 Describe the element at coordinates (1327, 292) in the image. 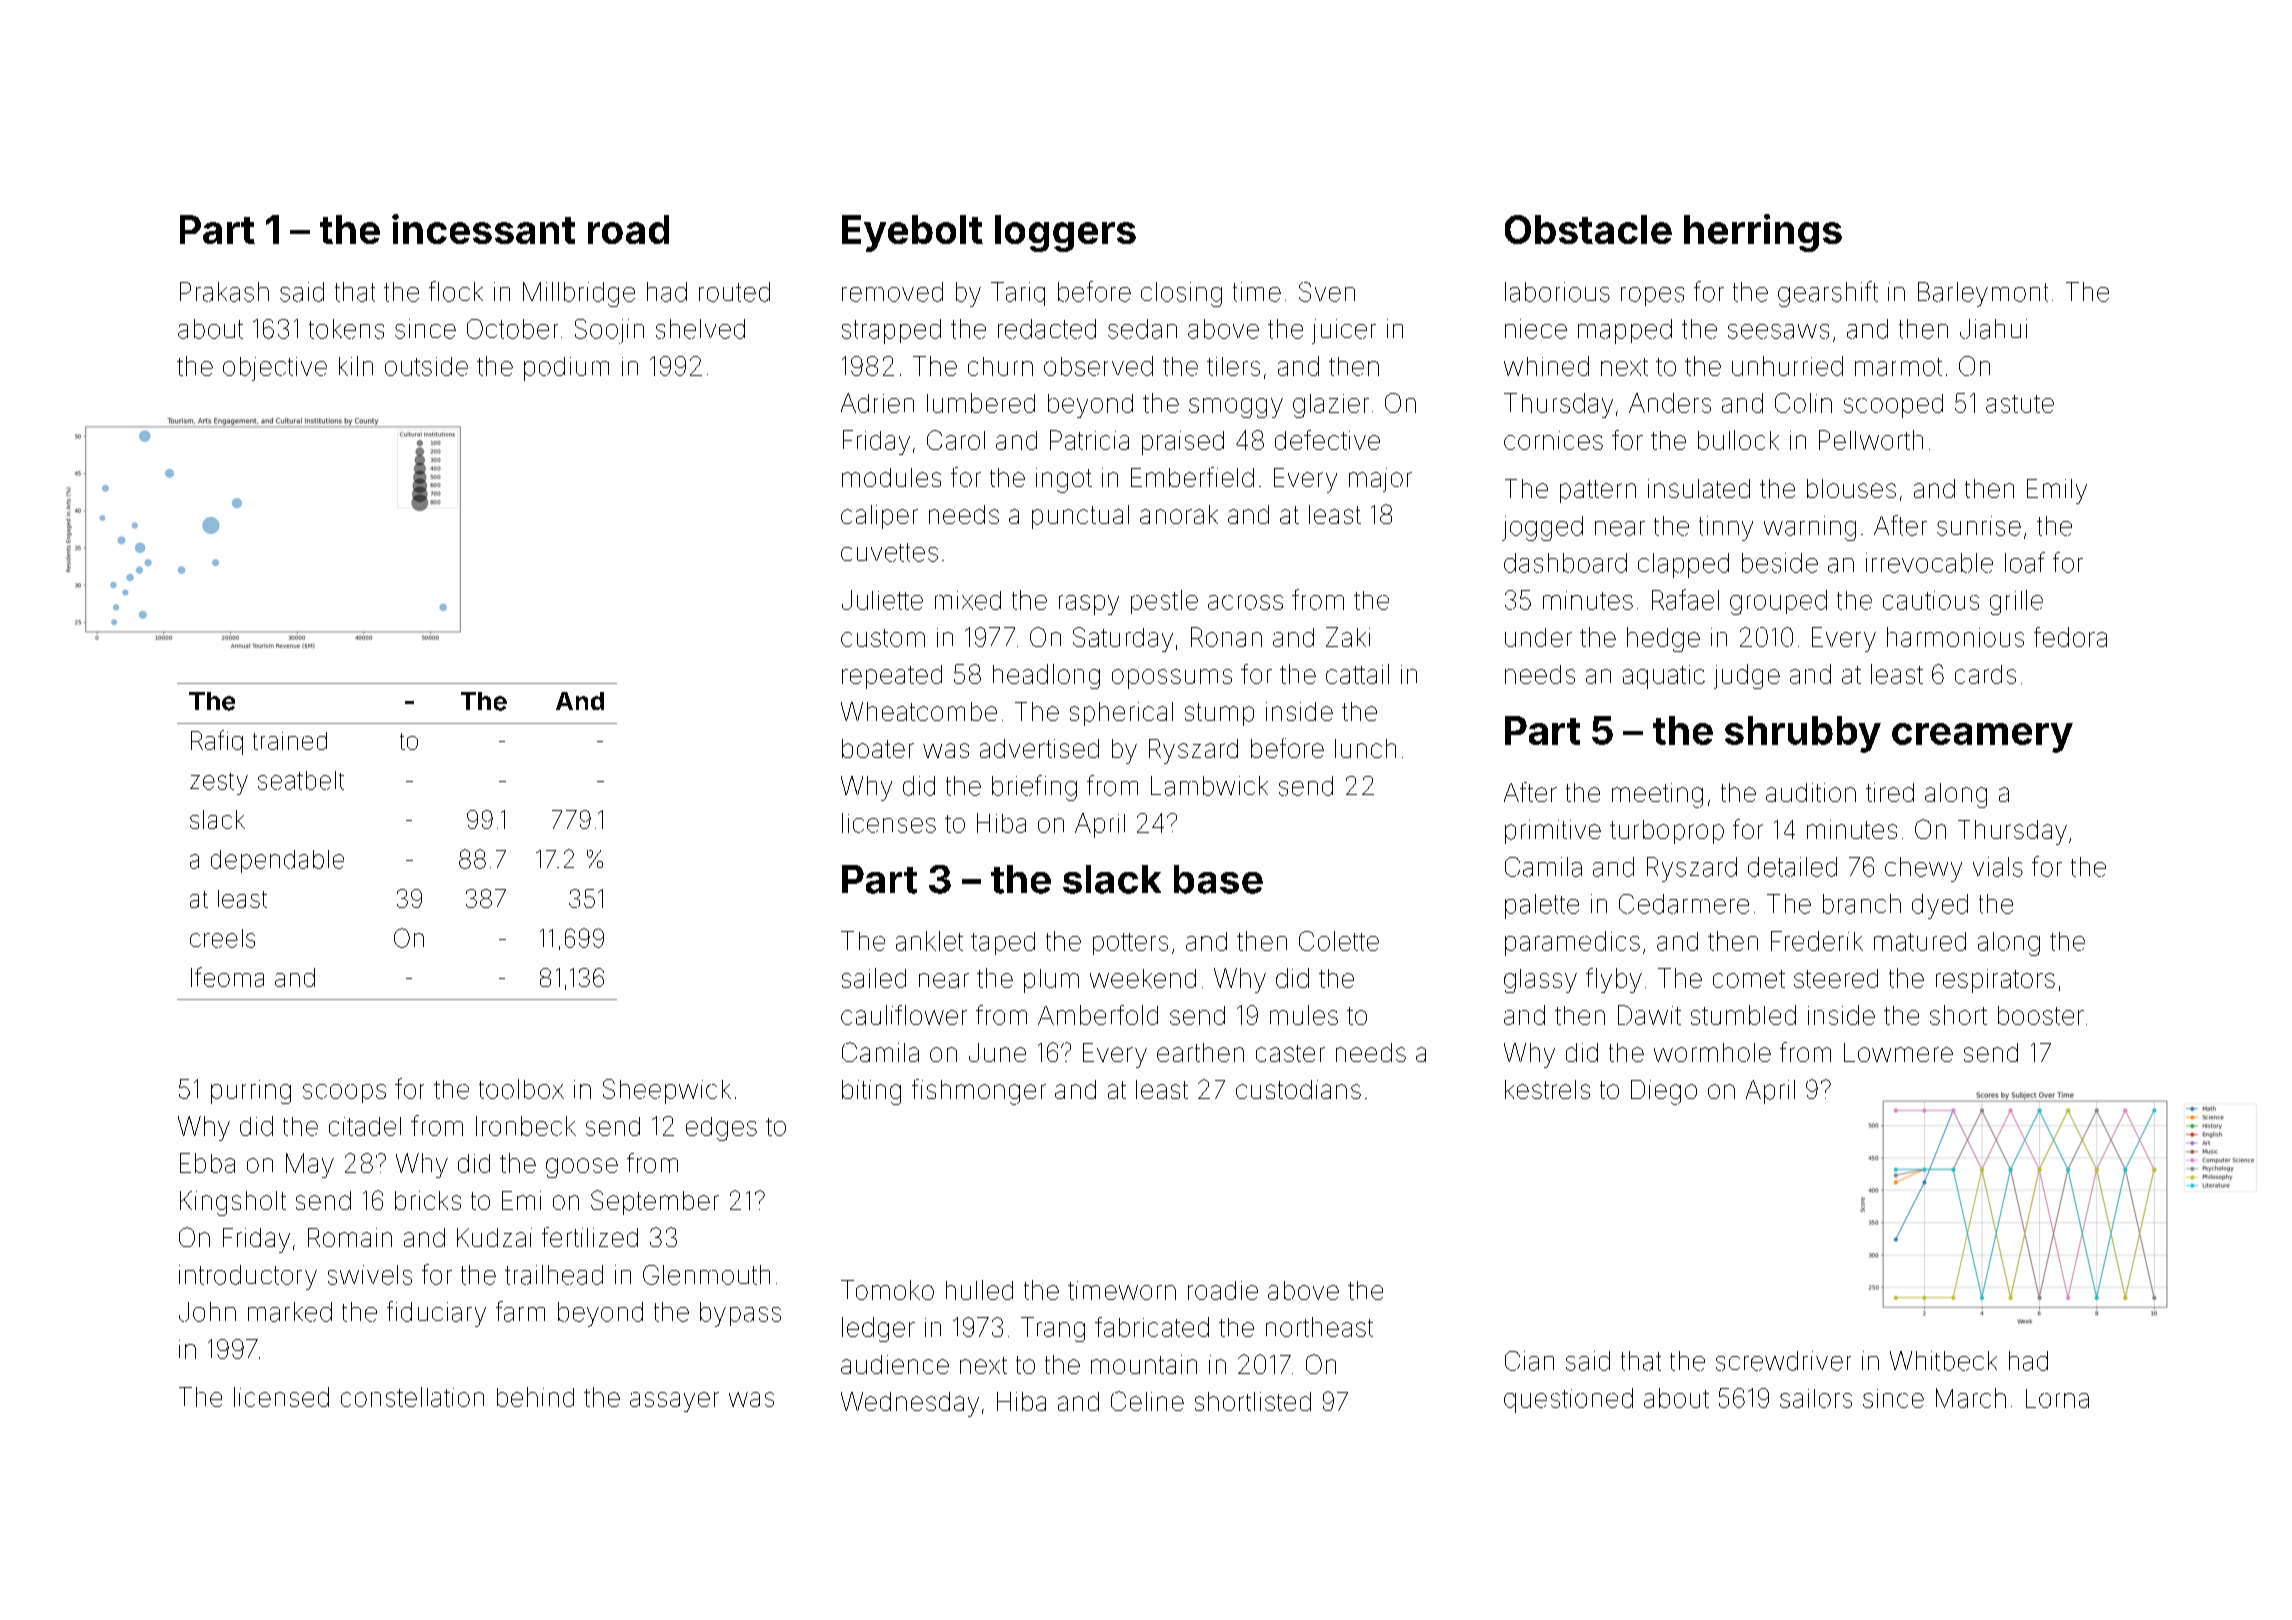

I see `Sven` at that location.
